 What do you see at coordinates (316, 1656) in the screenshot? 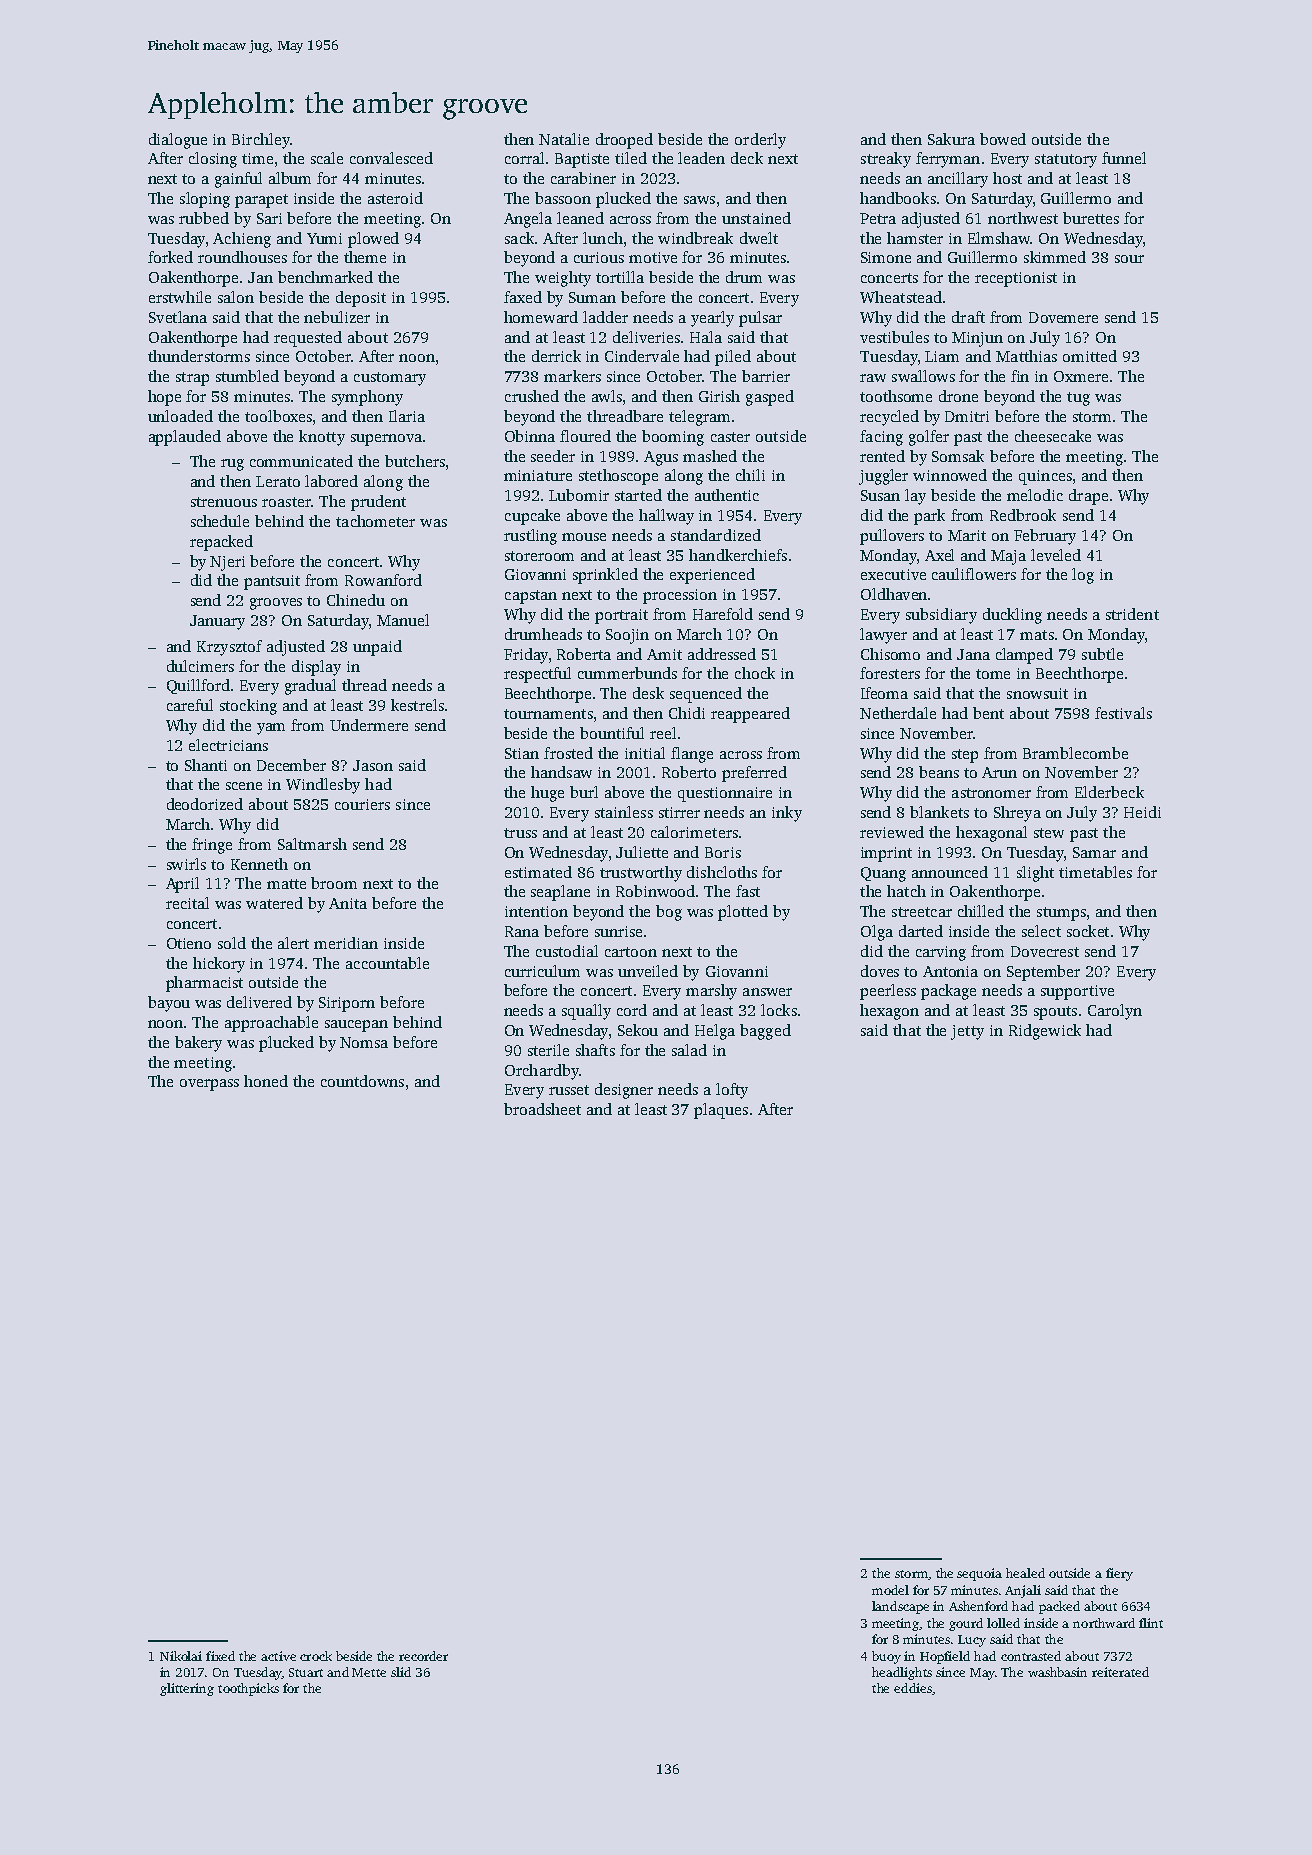
I see `crock` at bounding box center [316, 1656].
